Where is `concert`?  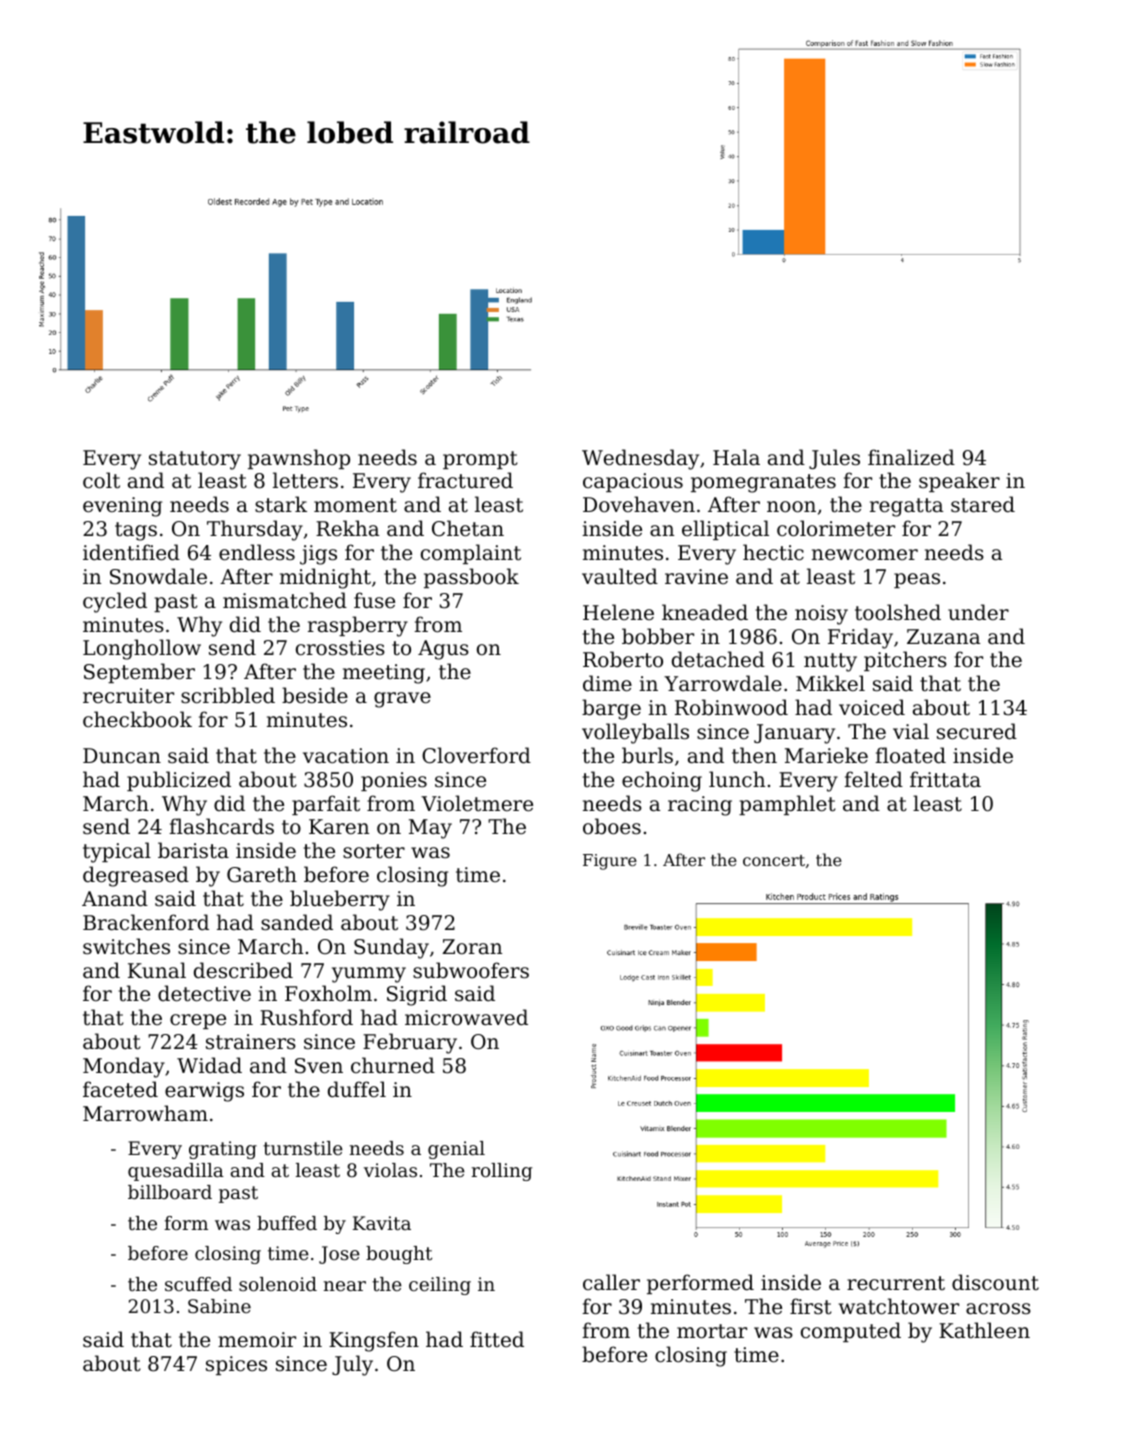
concert is located at coordinates (774, 860).
